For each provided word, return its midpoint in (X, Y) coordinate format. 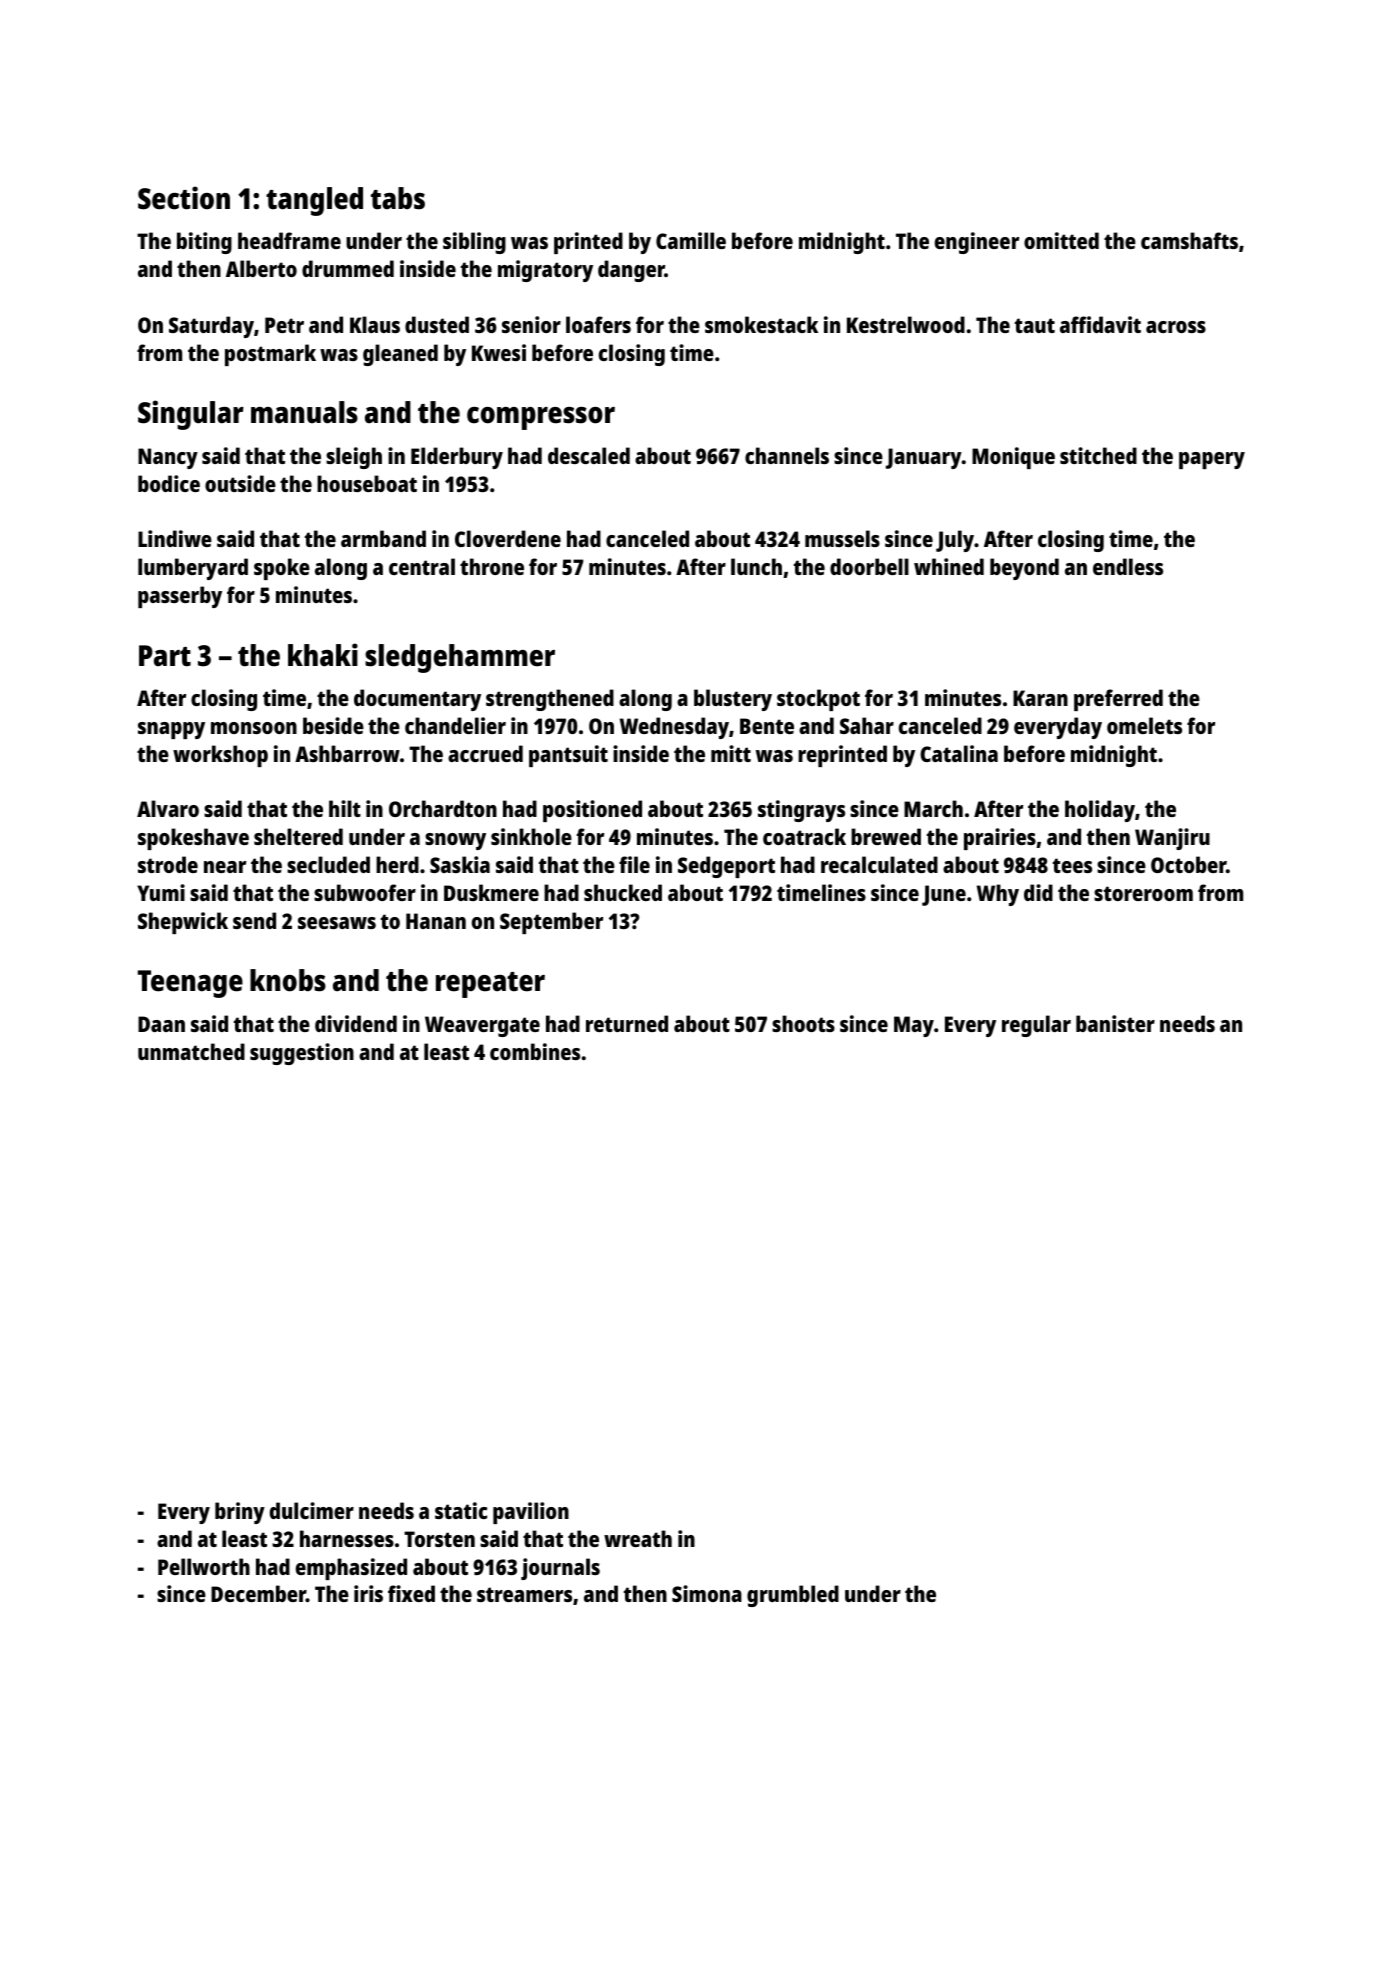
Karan (1040, 698)
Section (184, 198)
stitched (1098, 455)
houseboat (367, 483)
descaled (589, 455)
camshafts (1189, 240)
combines (535, 1051)
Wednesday (674, 728)
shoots (803, 1023)
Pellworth (204, 1566)
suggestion (302, 1054)
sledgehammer (460, 658)
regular (1036, 1026)
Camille (691, 240)
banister (1115, 1023)
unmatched (191, 1051)
